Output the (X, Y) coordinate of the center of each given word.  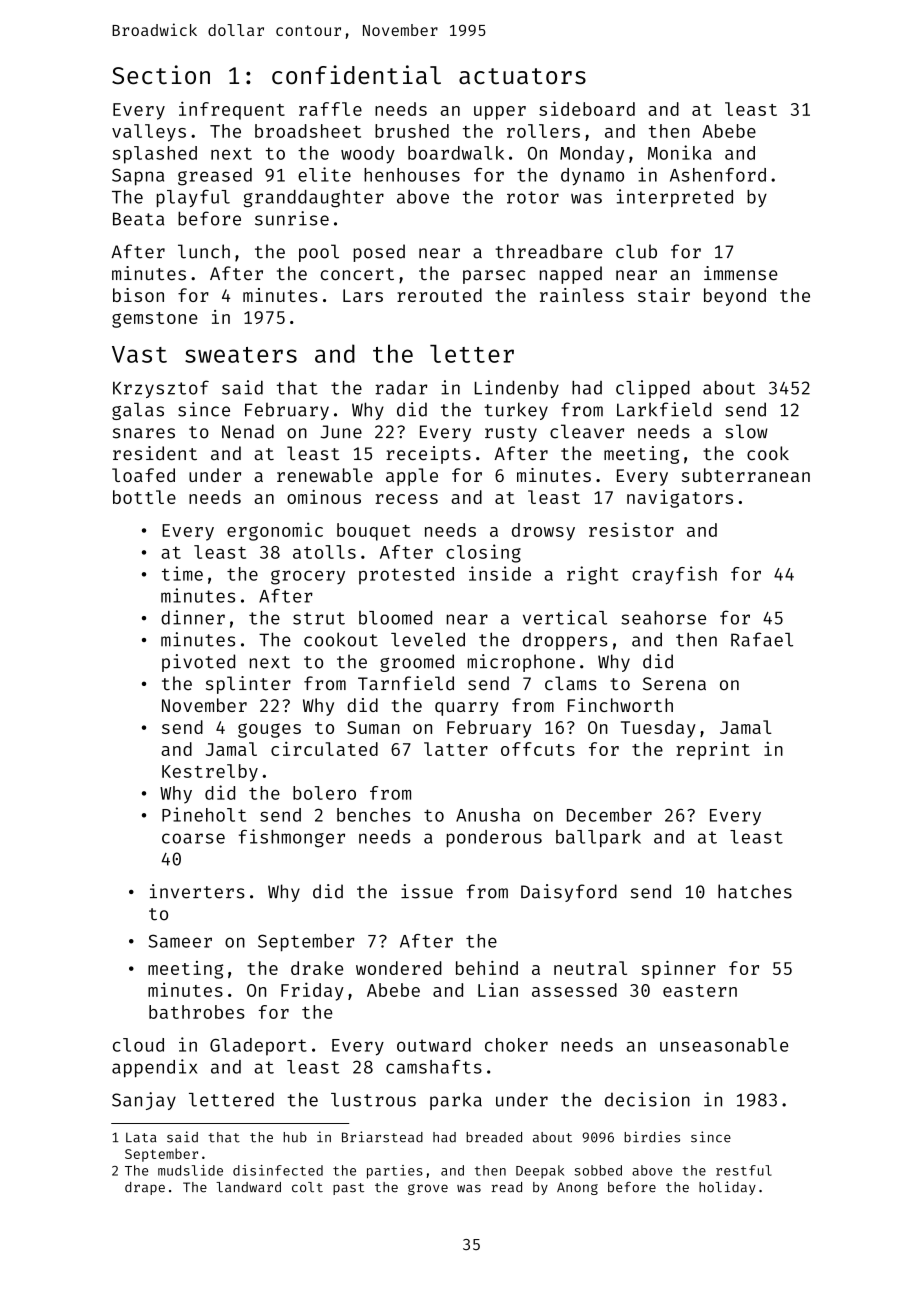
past (348, 1189)
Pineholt (204, 814)
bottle (144, 497)
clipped (653, 389)
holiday (727, 1188)
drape (145, 1188)
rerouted (439, 295)
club (636, 251)
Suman (373, 727)
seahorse (663, 618)
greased (215, 177)
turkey (516, 411)
